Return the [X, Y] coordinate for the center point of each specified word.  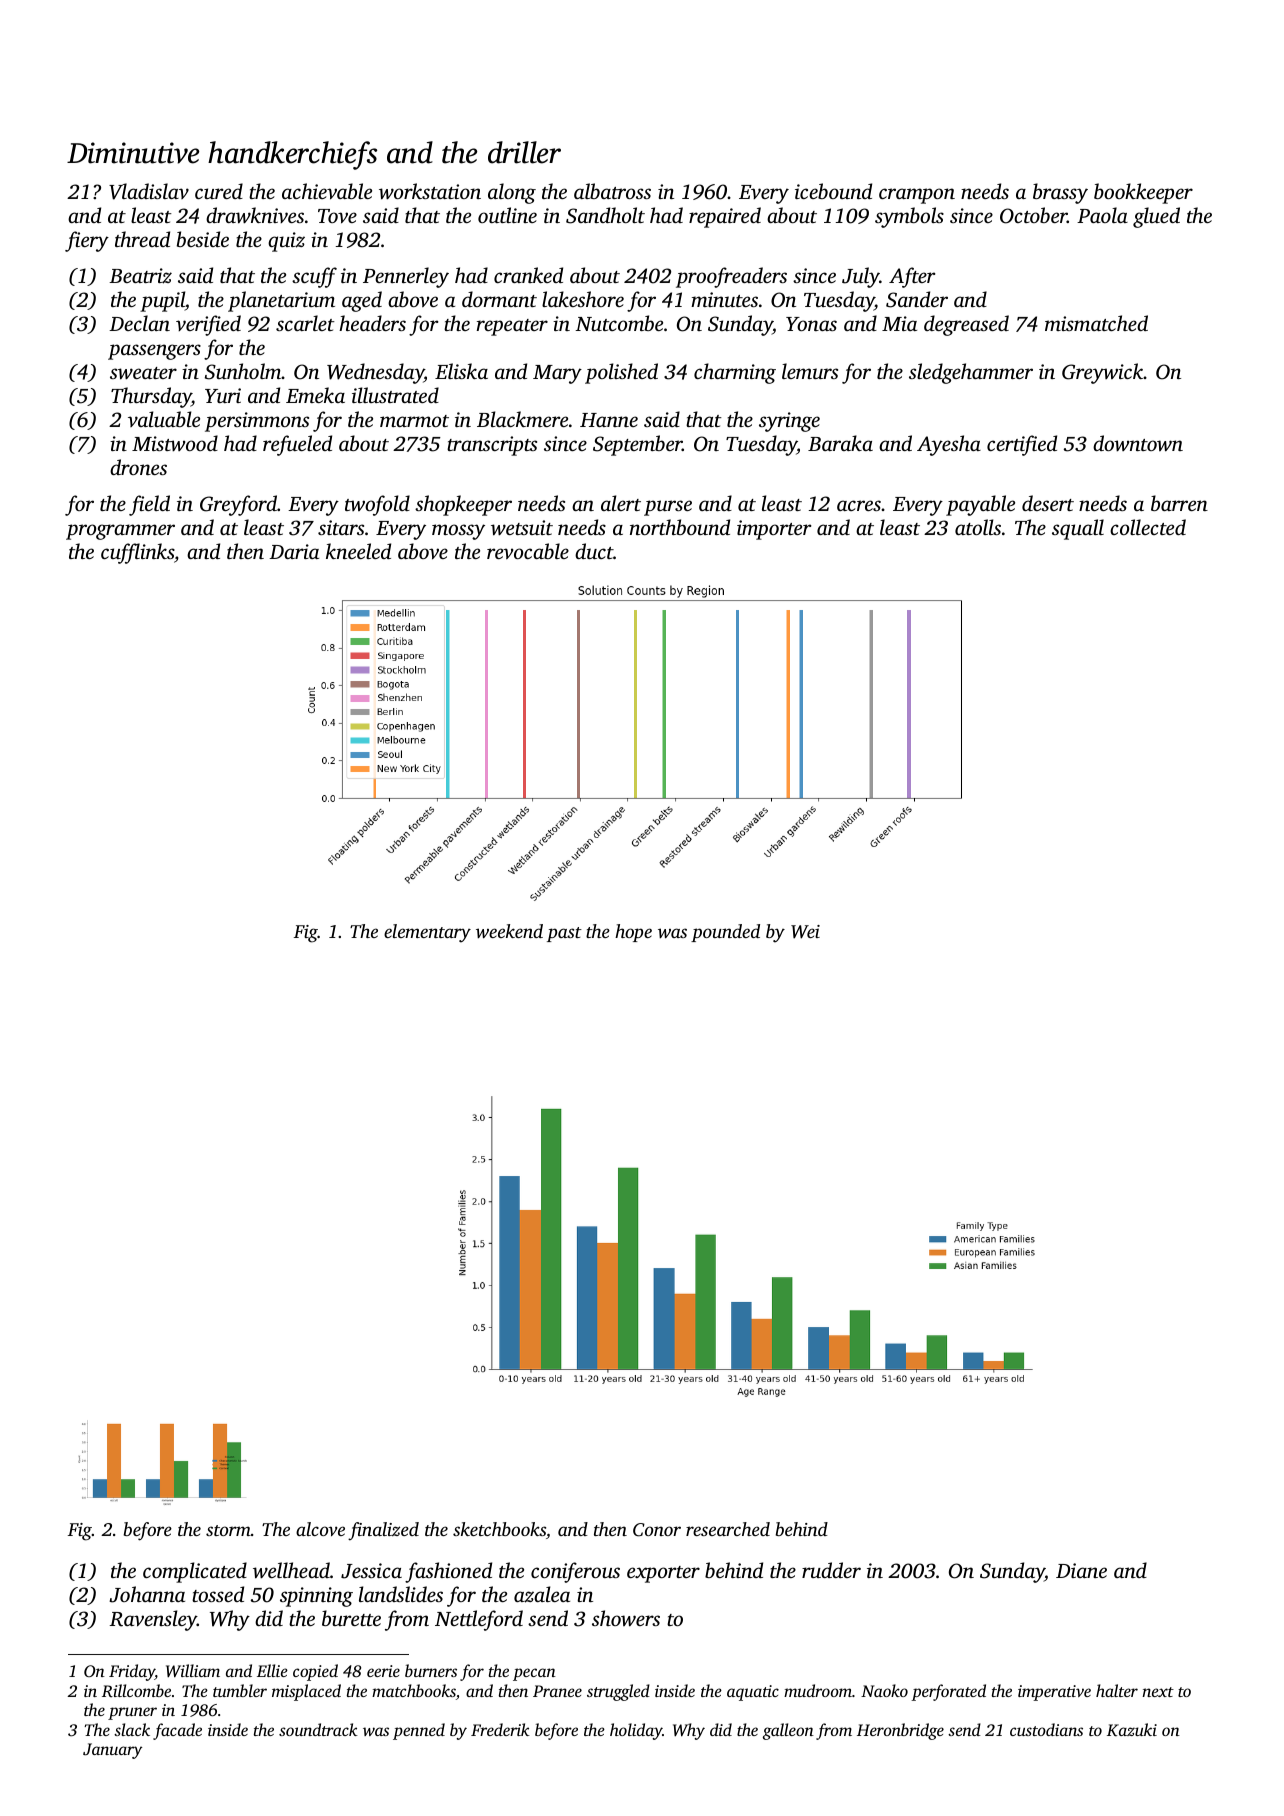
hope [633, 933]
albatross [612, 191]
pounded [725, 933]
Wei [805, 932]
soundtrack [318, 1729]
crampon [917, 196]
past [564, 934]
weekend [509, 931]
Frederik [500, 1729]
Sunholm [243, 371]
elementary [427, 933]
